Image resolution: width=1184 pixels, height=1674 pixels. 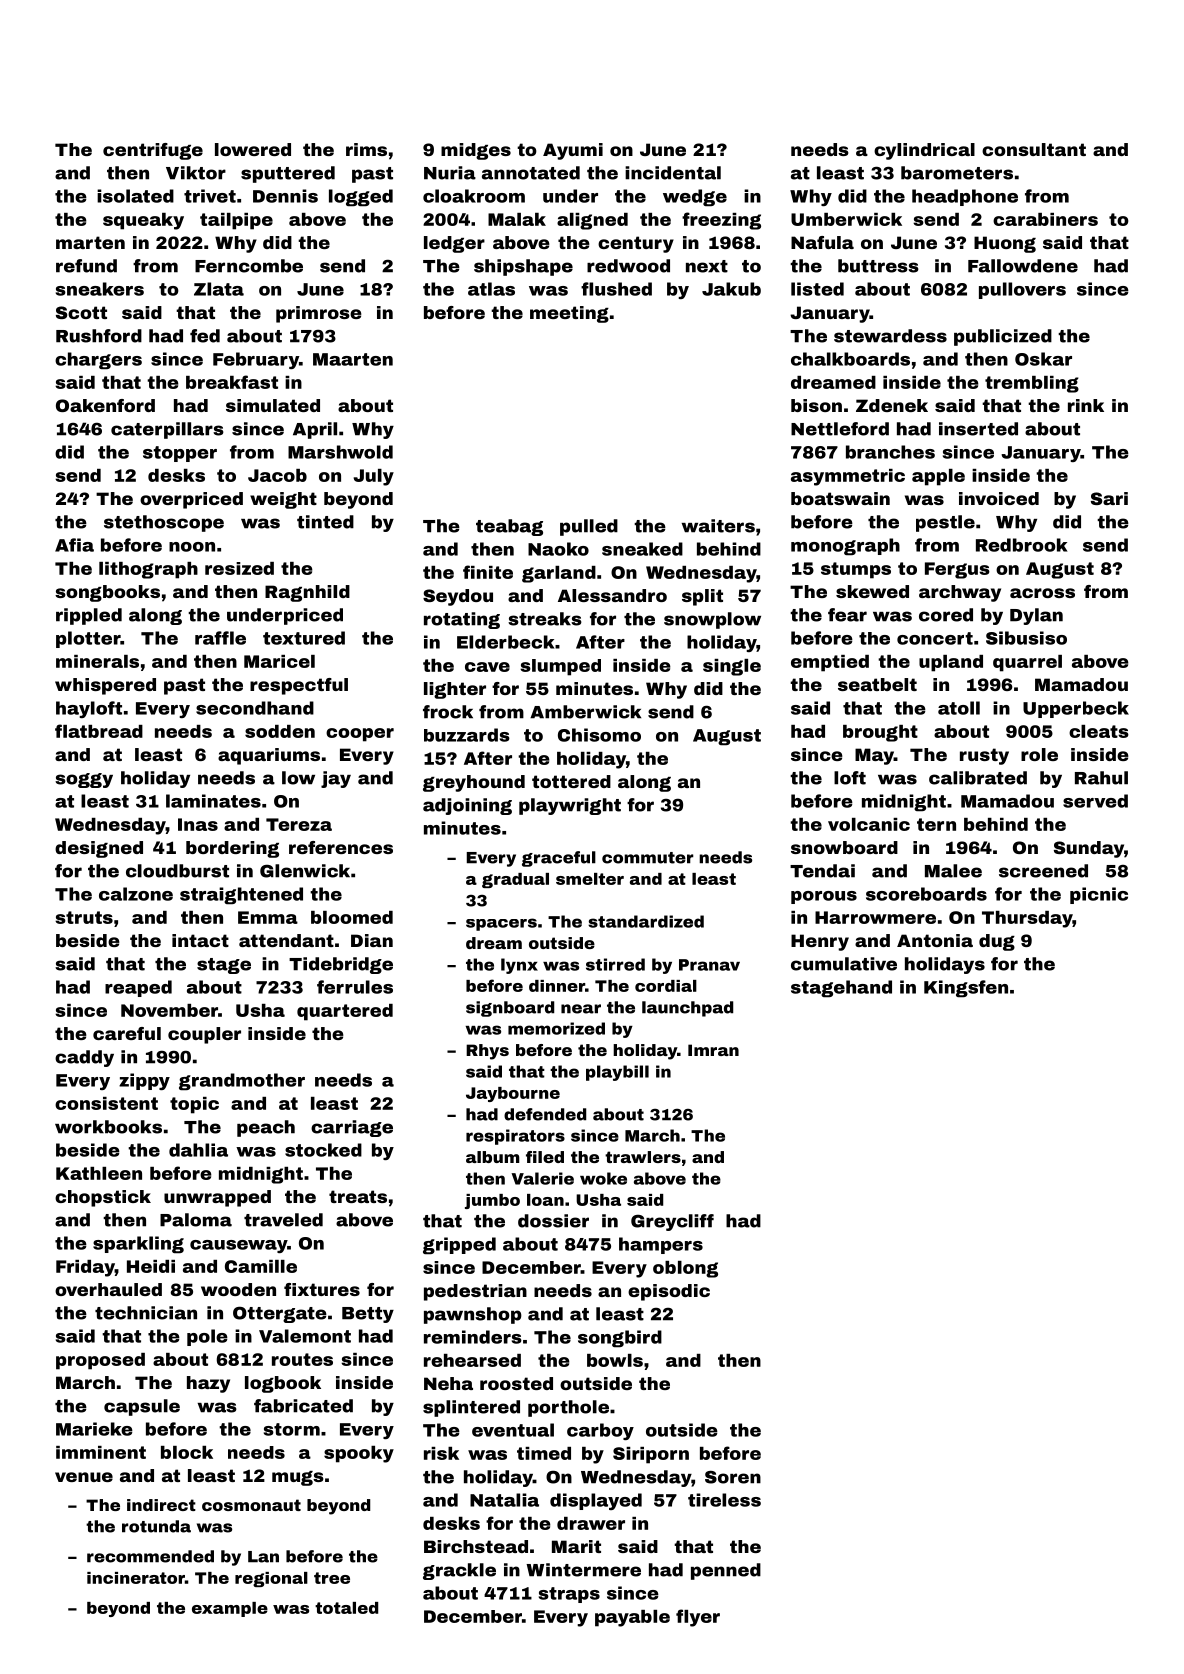 I want to click on flyer, so click(x=698, y=1618).
